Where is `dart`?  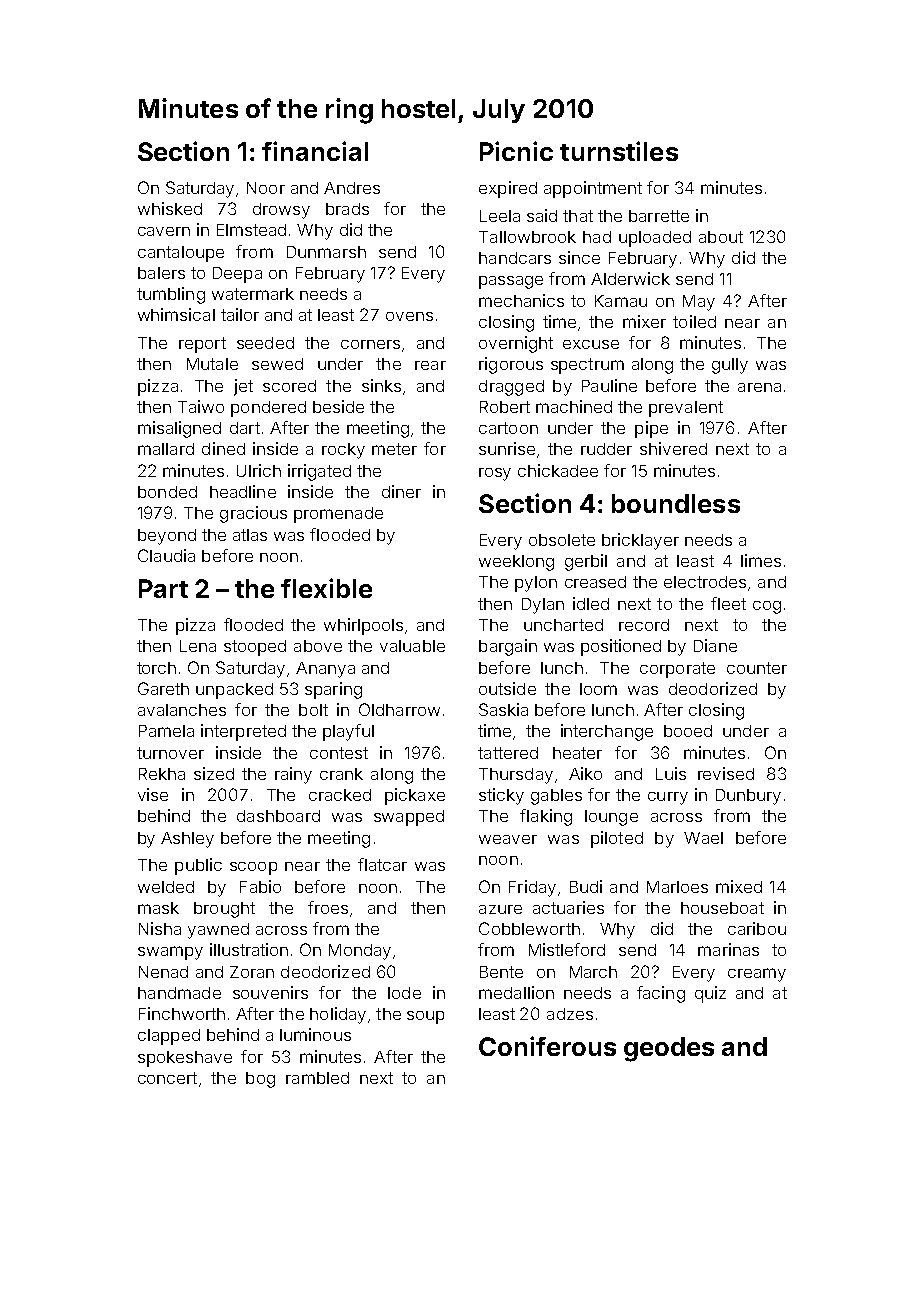 dart is located at coordinates (245, 428).
